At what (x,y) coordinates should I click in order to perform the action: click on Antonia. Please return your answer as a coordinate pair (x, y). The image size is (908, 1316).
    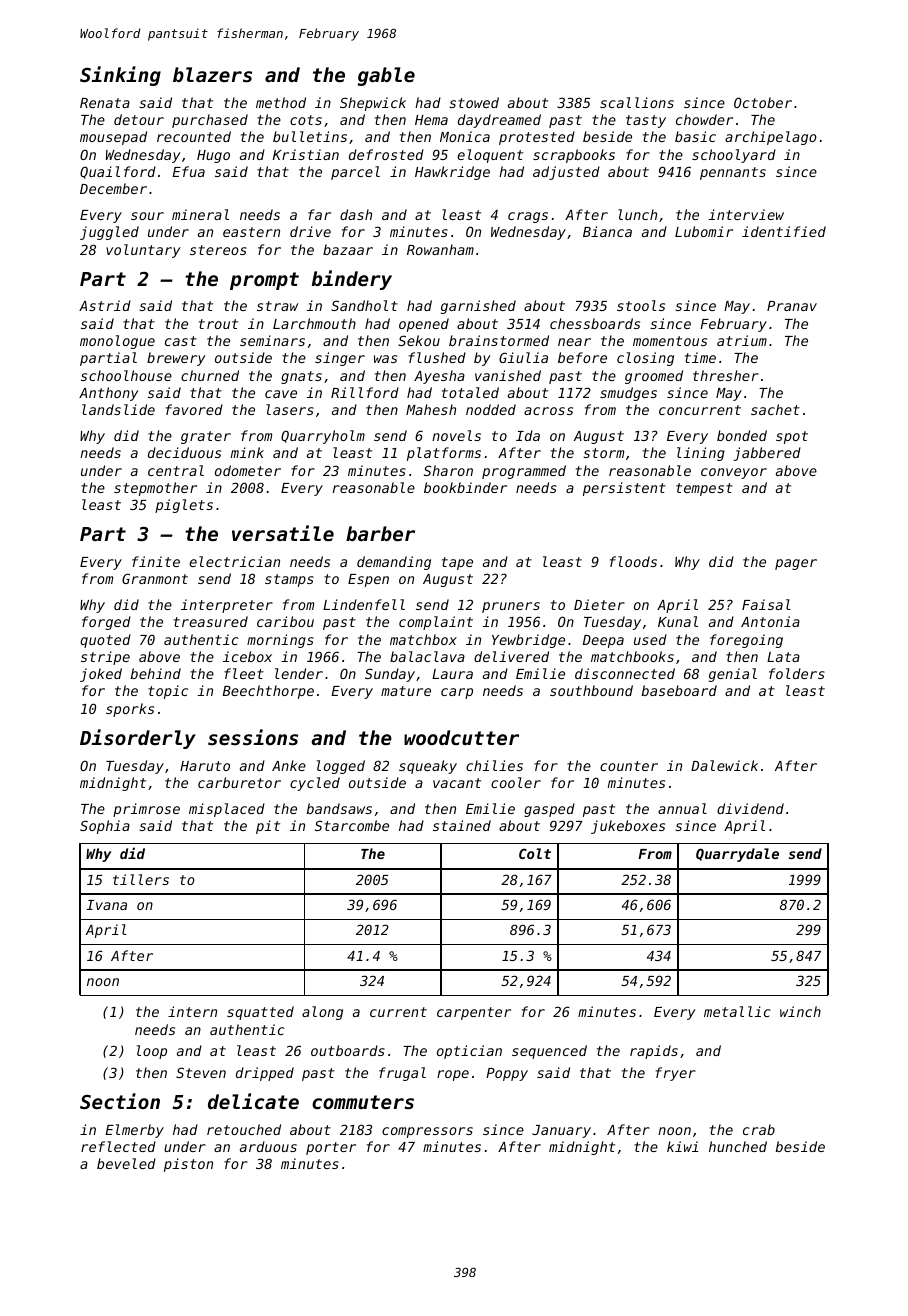
    Looking at the image, I should click on (770, 621).
